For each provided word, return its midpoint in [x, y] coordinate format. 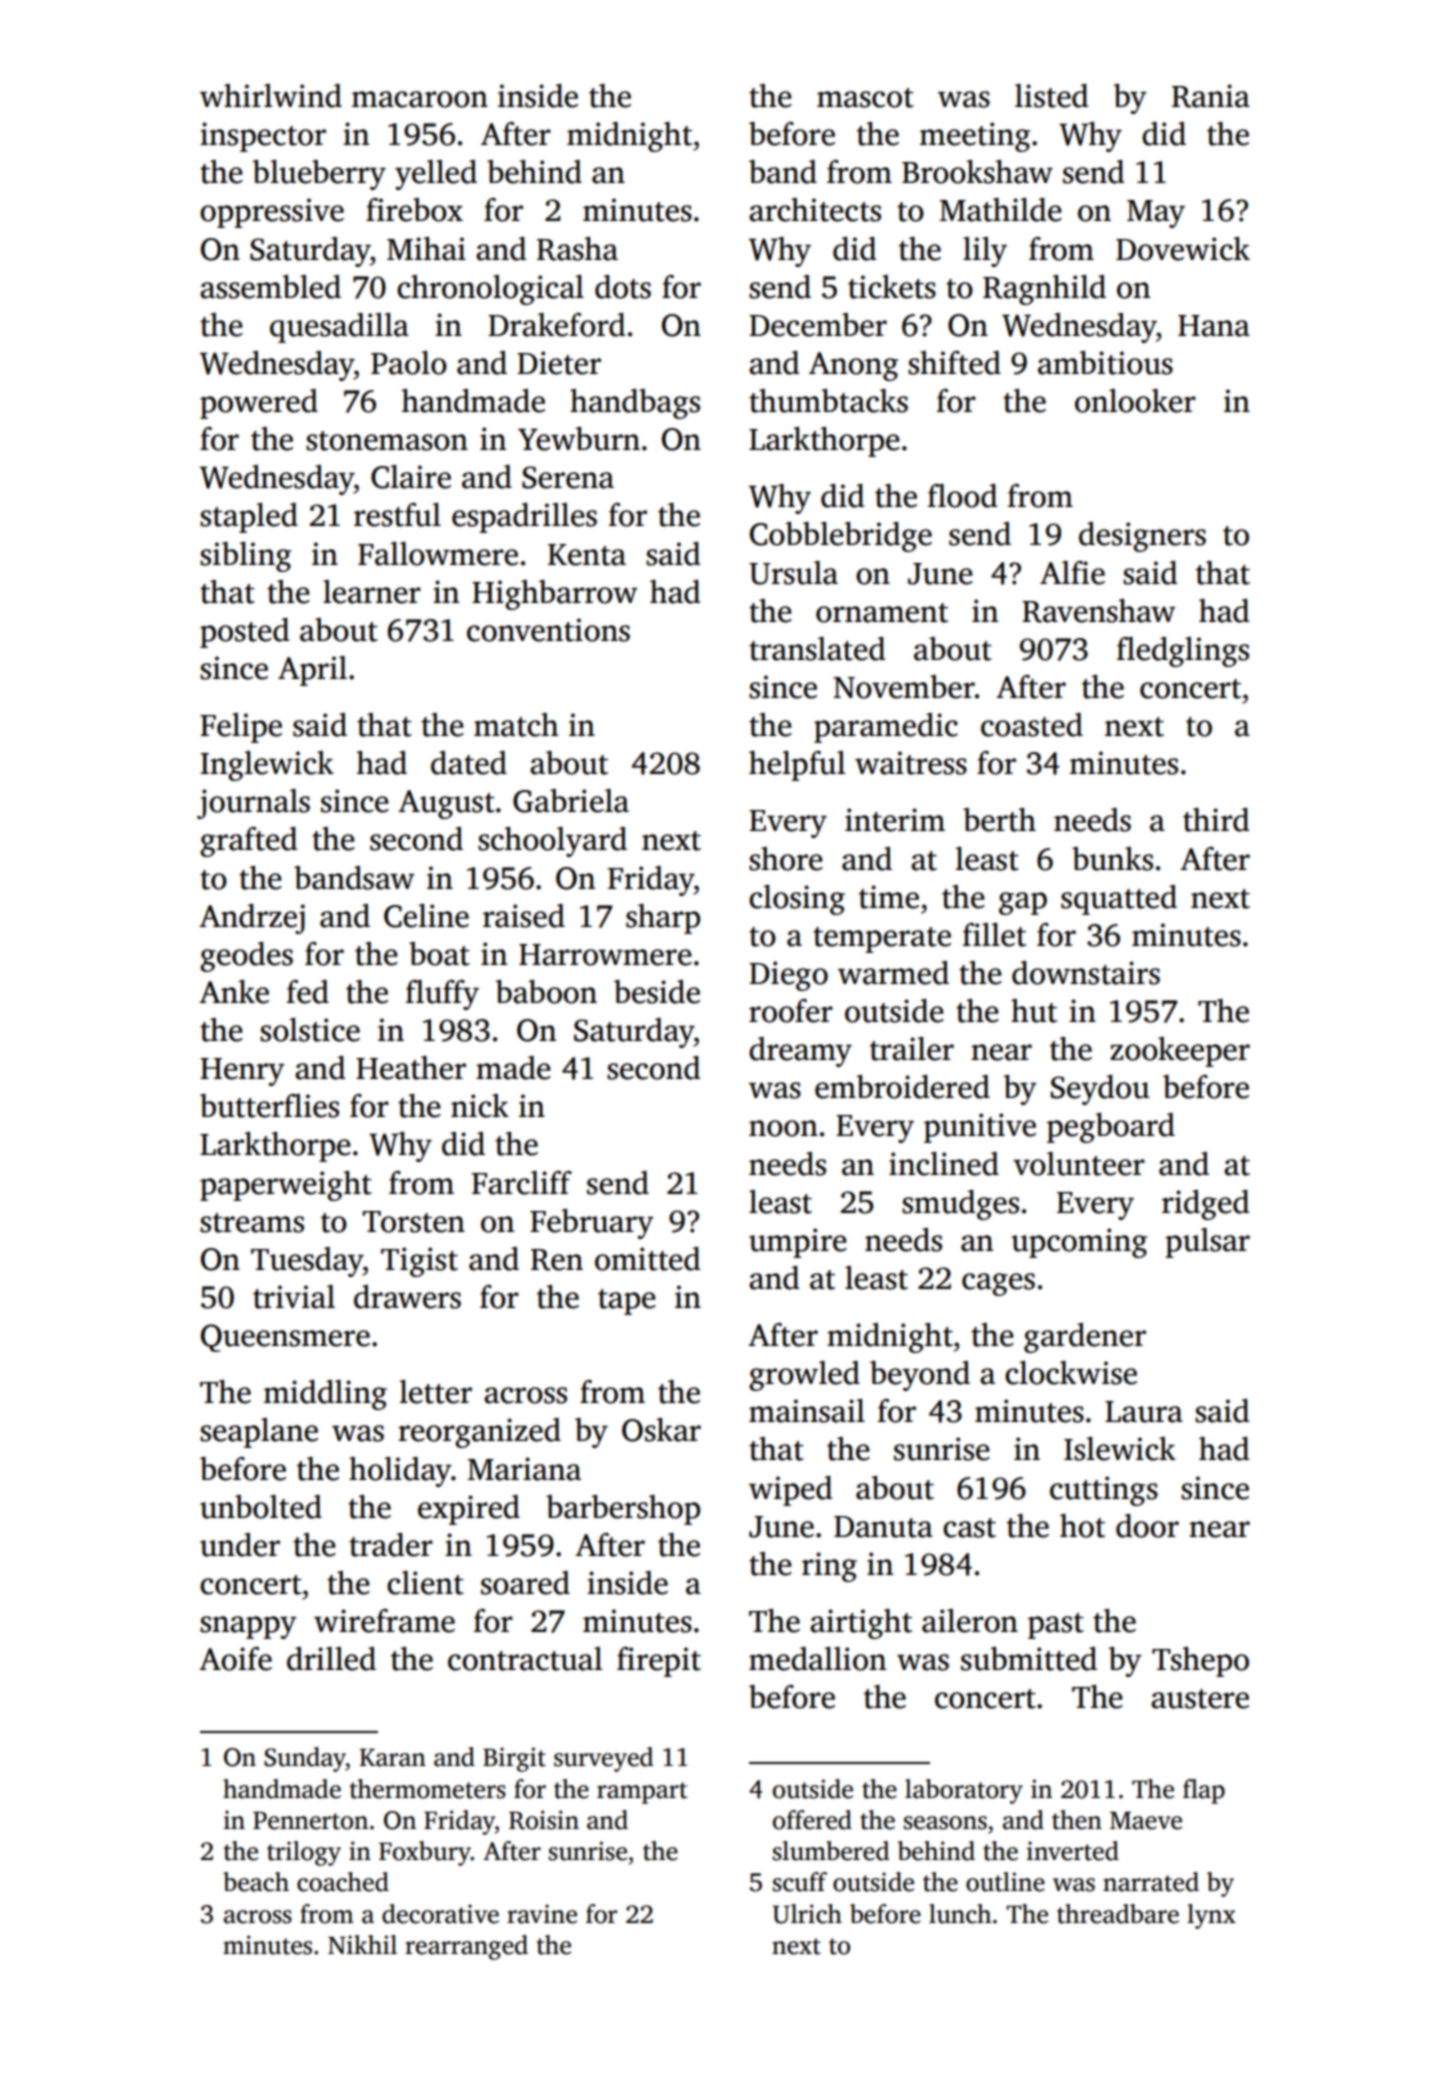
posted [244, 633]
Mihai [426, 249]
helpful [797, 766]
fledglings [1183, 652]
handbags [635, 404]
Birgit [514, 1759]
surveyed [603, 1759]
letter [435, 1392]
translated [817, 649]
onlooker [1135, 401]
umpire [798, 1243]
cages [998, 1284]
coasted [1032, 725]
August [446, 804]
